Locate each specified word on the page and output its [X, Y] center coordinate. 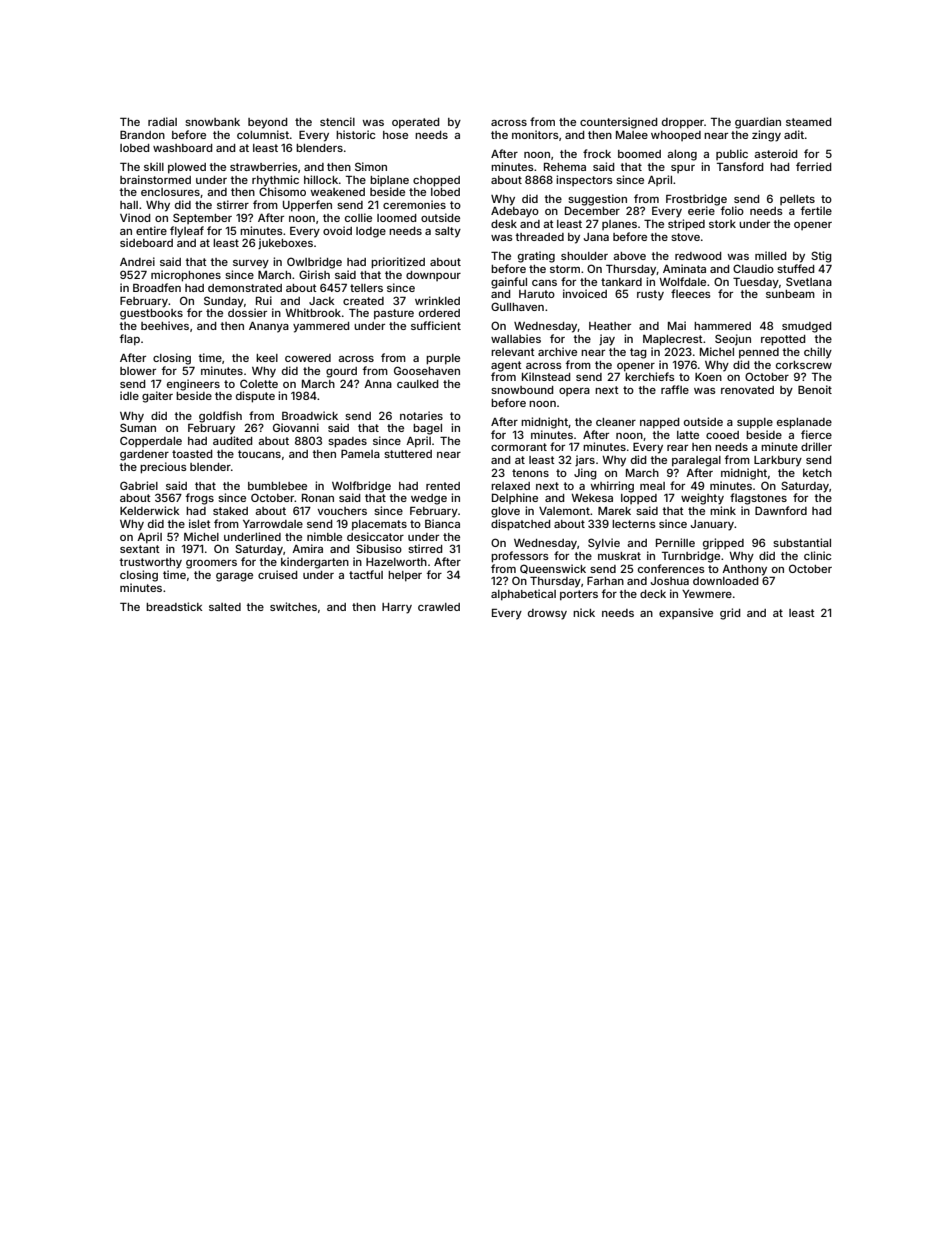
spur [683, 169]
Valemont [564, 511]
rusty [650, 295]
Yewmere [707, 594]
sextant [140, 549]
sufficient [436, 325]
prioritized [398, 263]
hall [129, 205]
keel [267, 358]
